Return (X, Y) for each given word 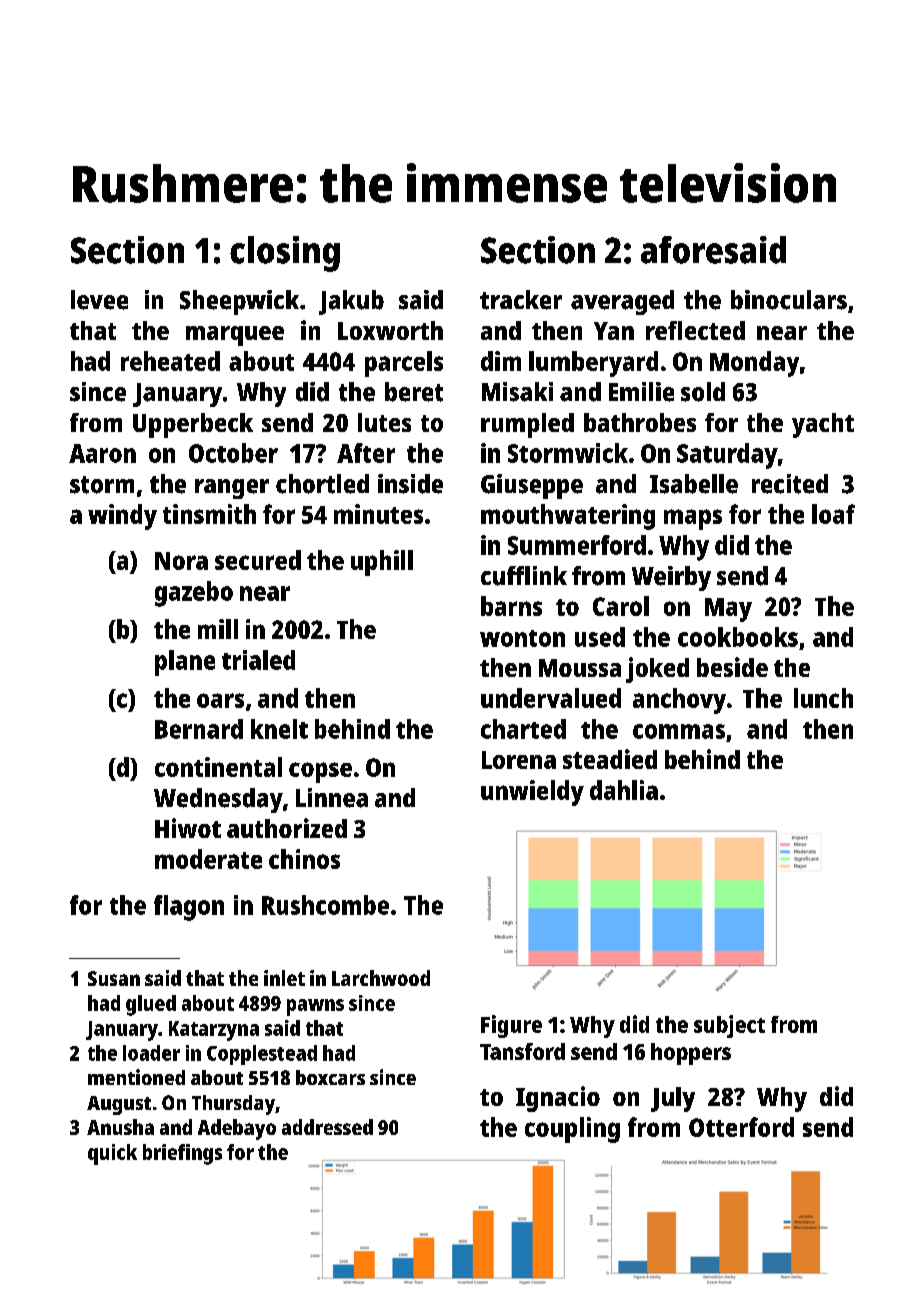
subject (729, 1026)
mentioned (136, 1077)
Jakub (351, 302)
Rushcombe (325, 905)
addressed (327, 1127)
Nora (181, 561)
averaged (622, 302)
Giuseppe (532, 486)
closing (285, 254)
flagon (189, 908)
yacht (823, 425)
